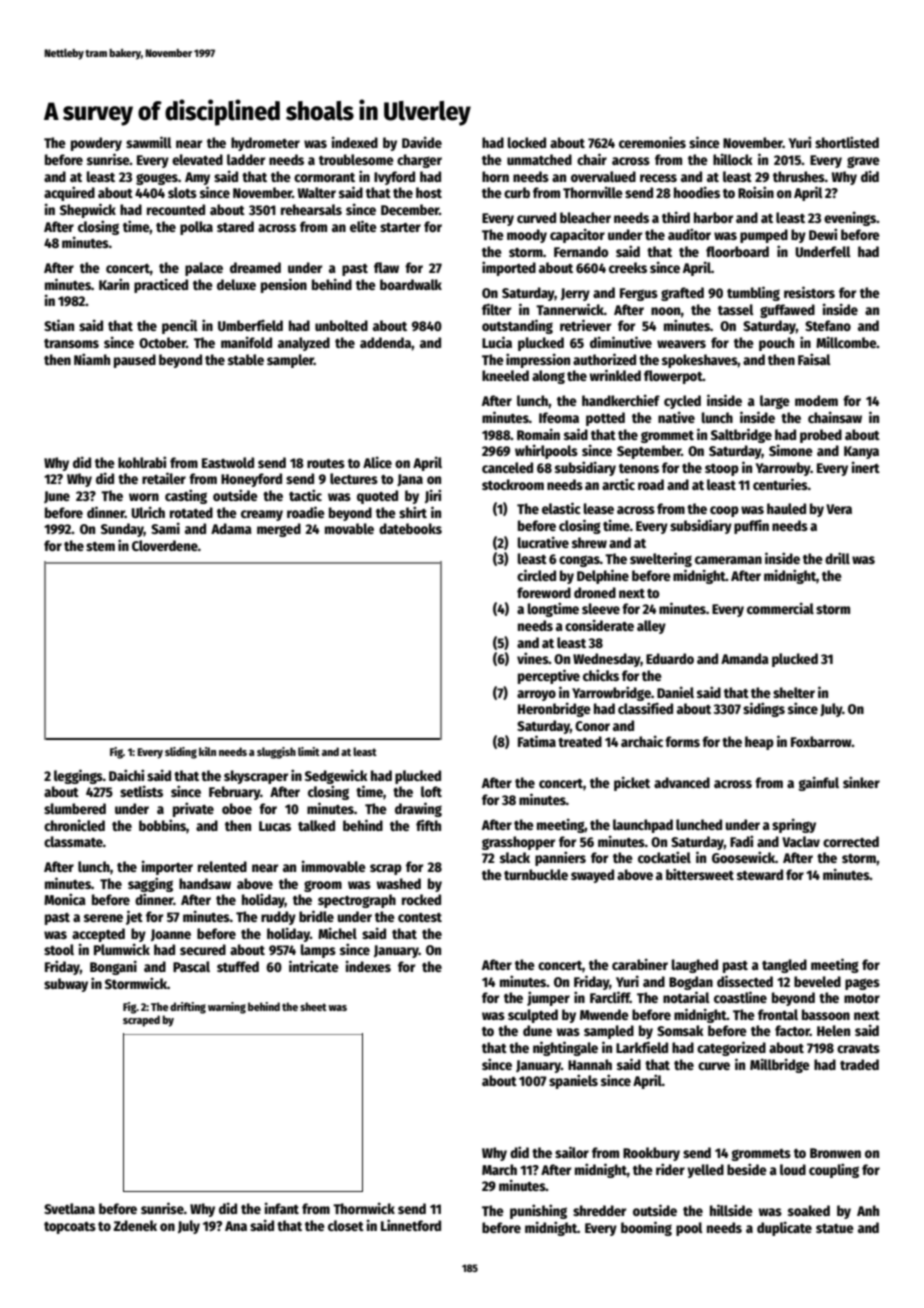  What do you see at coordinates (821, 741) in the screenshot?
I see `Foxbarrow` at bounding box center [821, 741].
